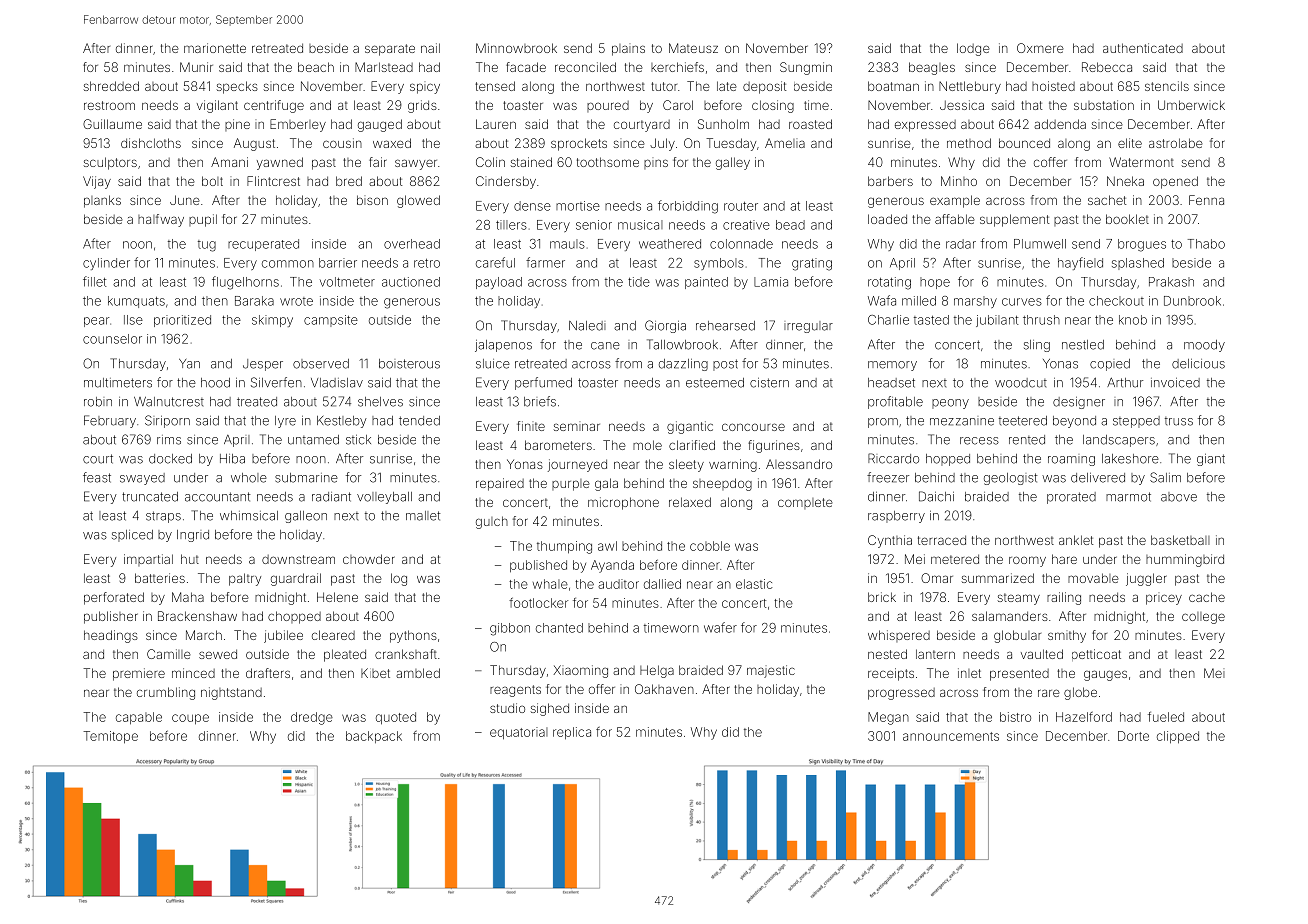 The image size is (1308, 924). What do you see at coordinates (1074, 422) in the screenshot?
I see `beyond` at bounding box center [1074, 422].
